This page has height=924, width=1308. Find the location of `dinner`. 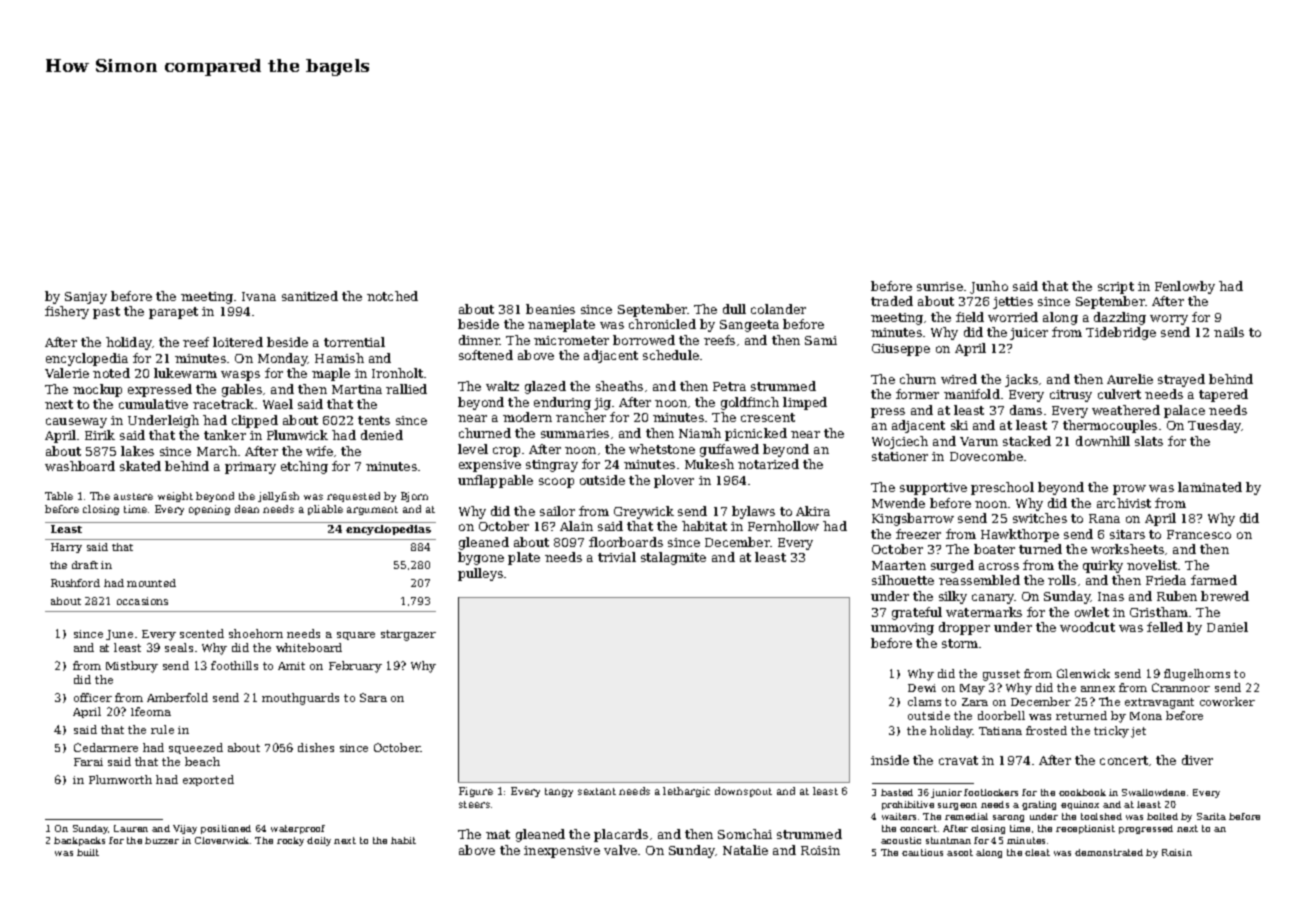

dinner is located at coordinates (479, 340).
